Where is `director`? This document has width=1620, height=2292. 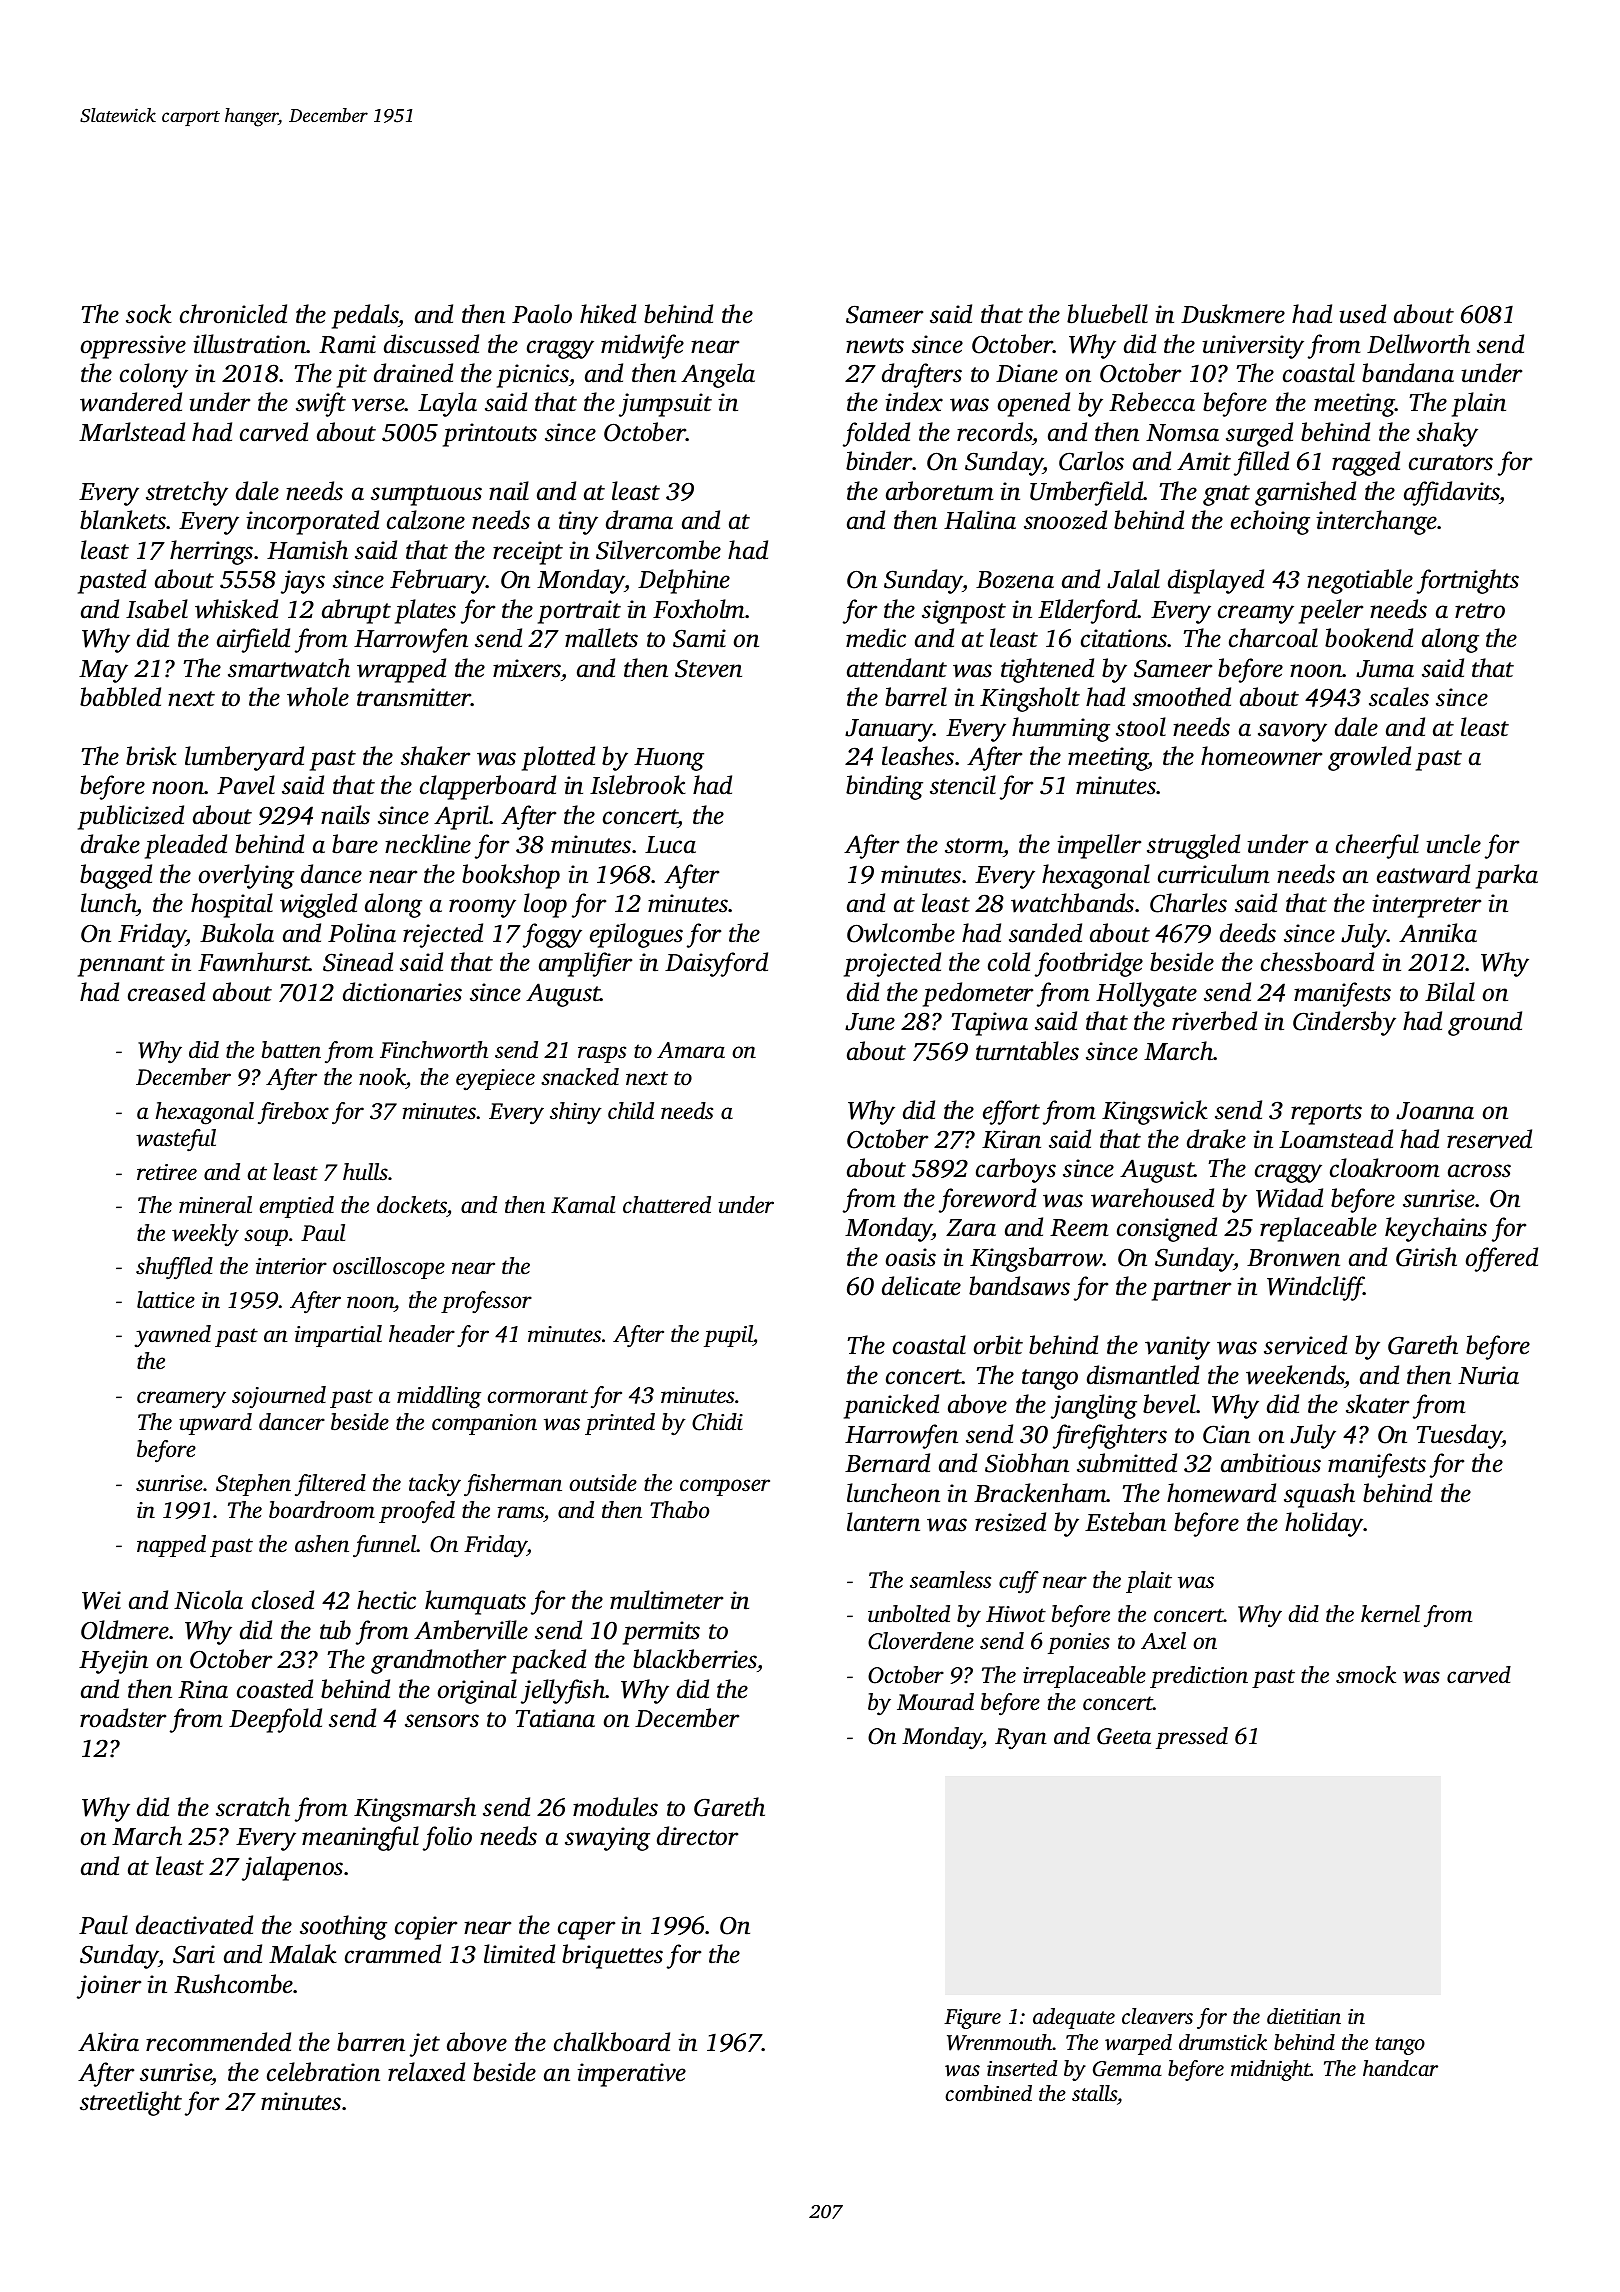
director is located at coordinates (697, 1836).
